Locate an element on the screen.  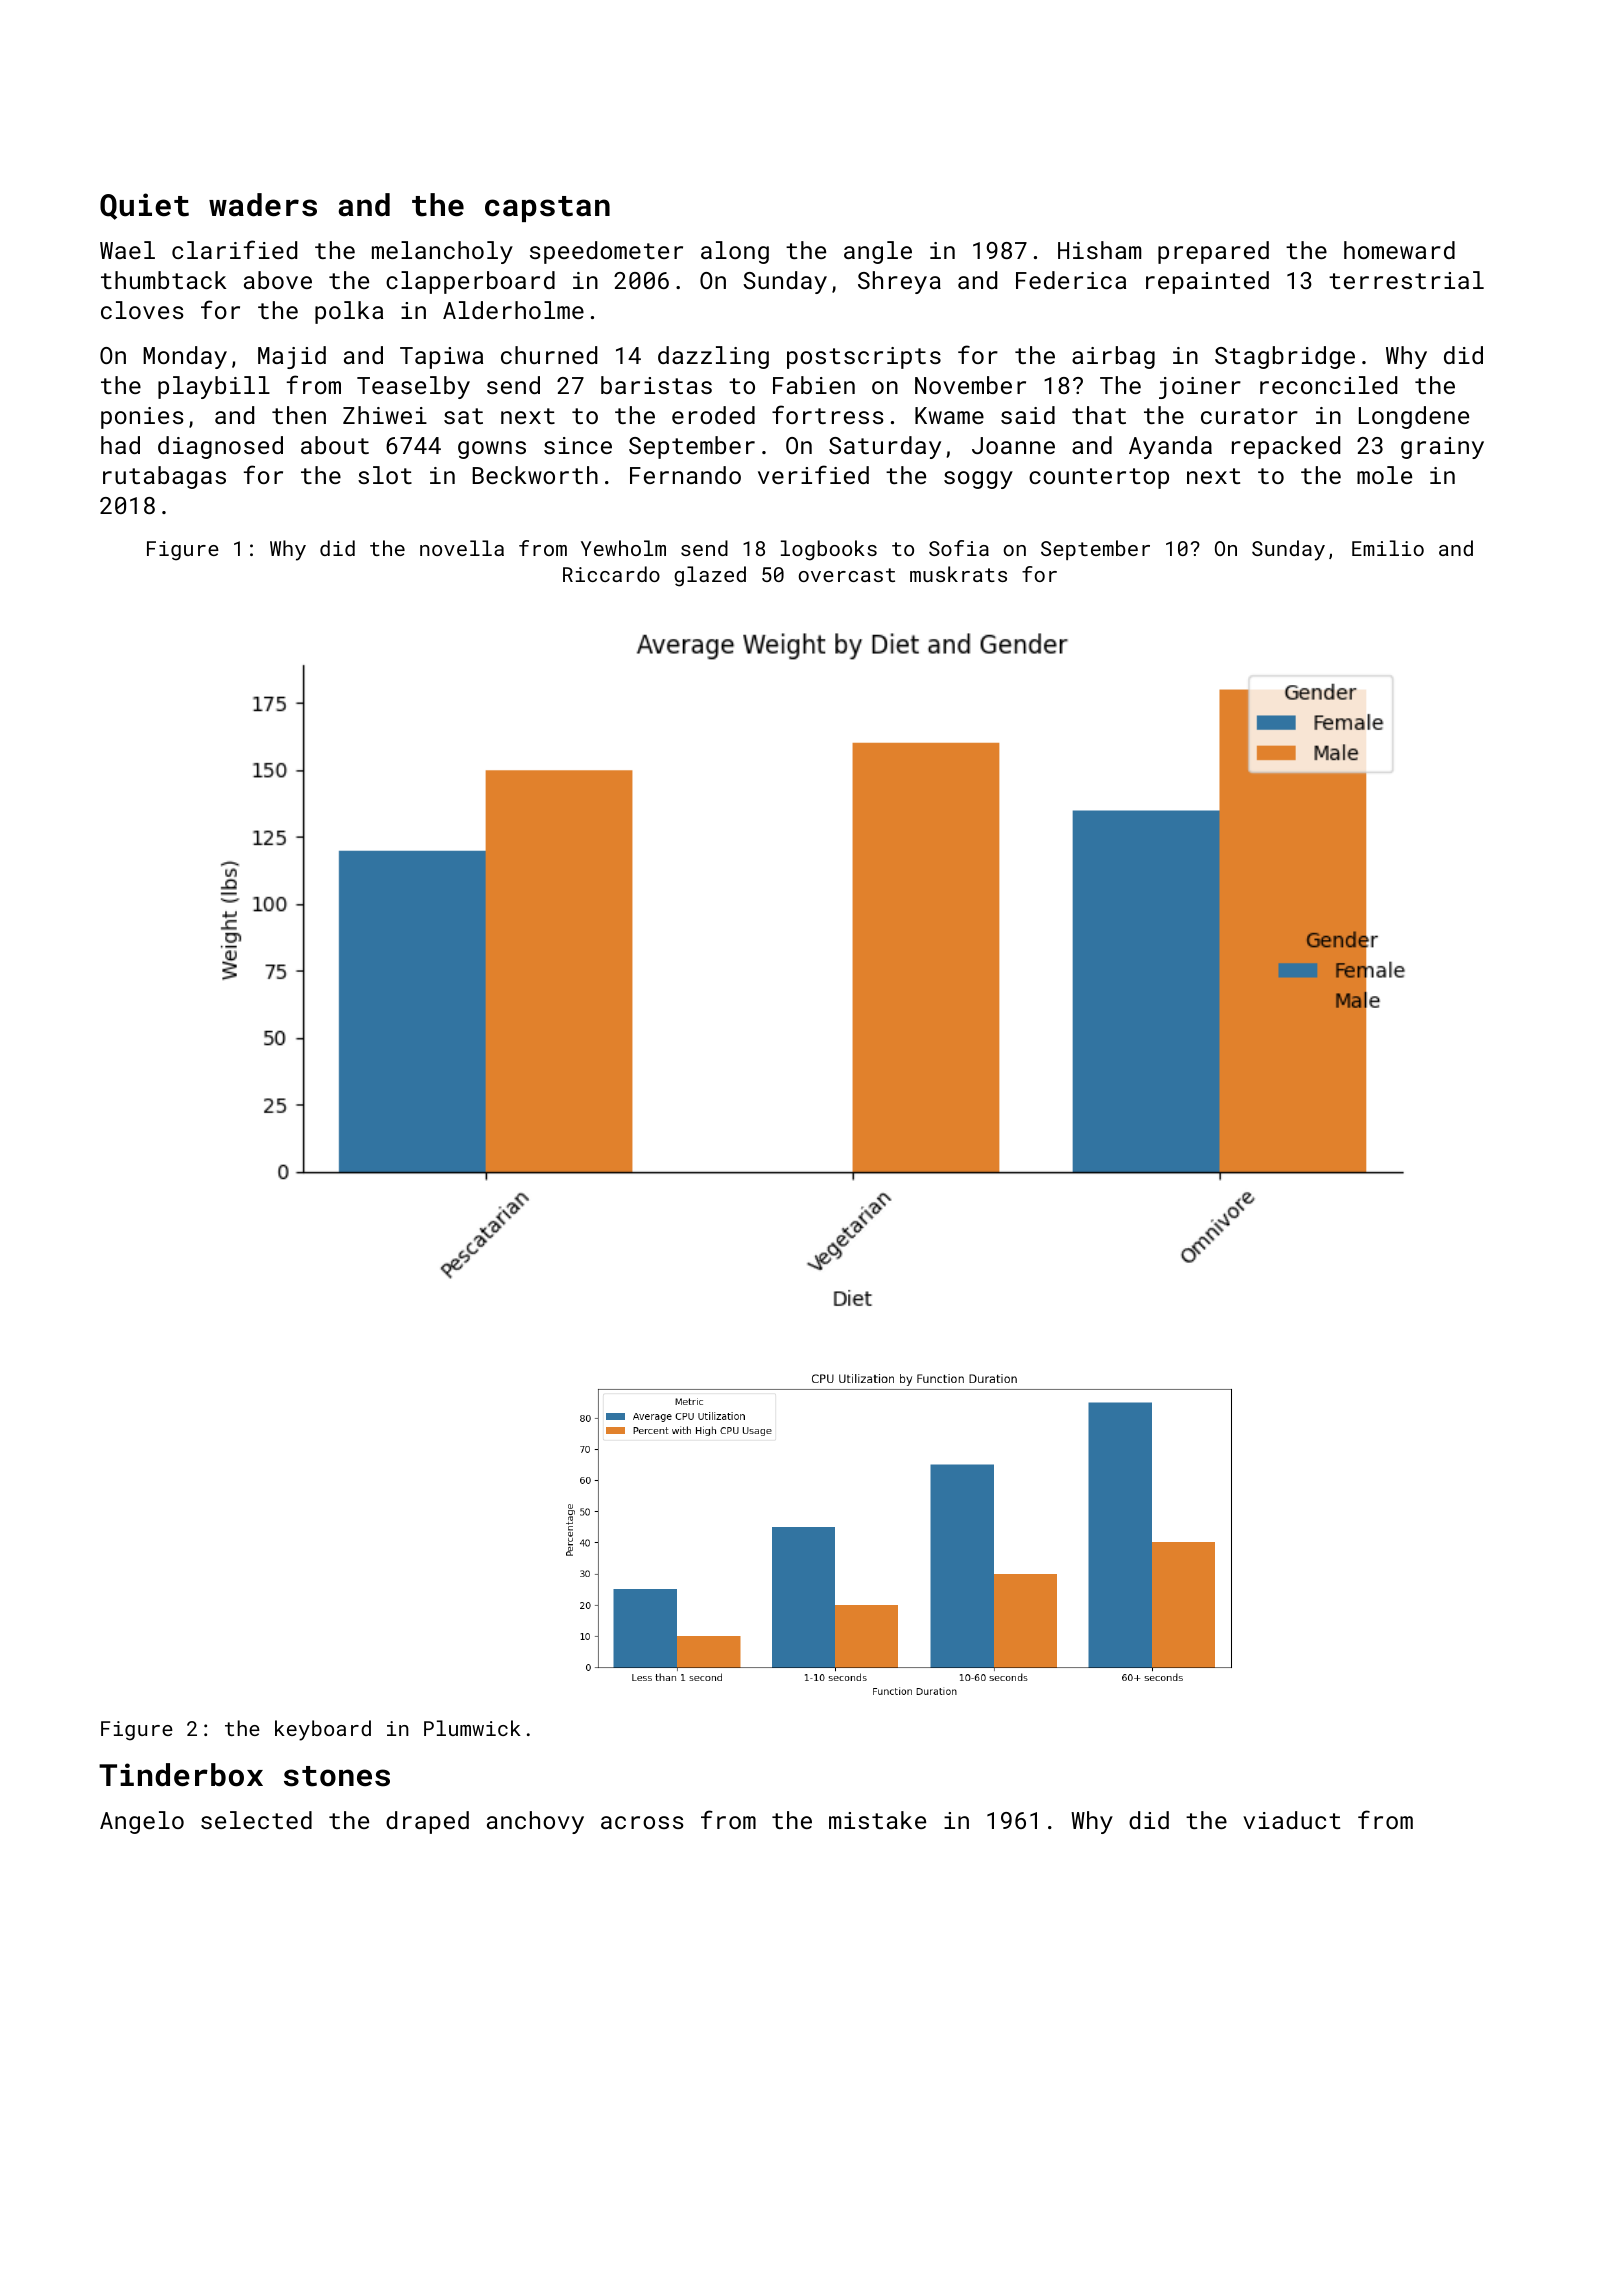
mistake is located at coordinates (877, 1820).
